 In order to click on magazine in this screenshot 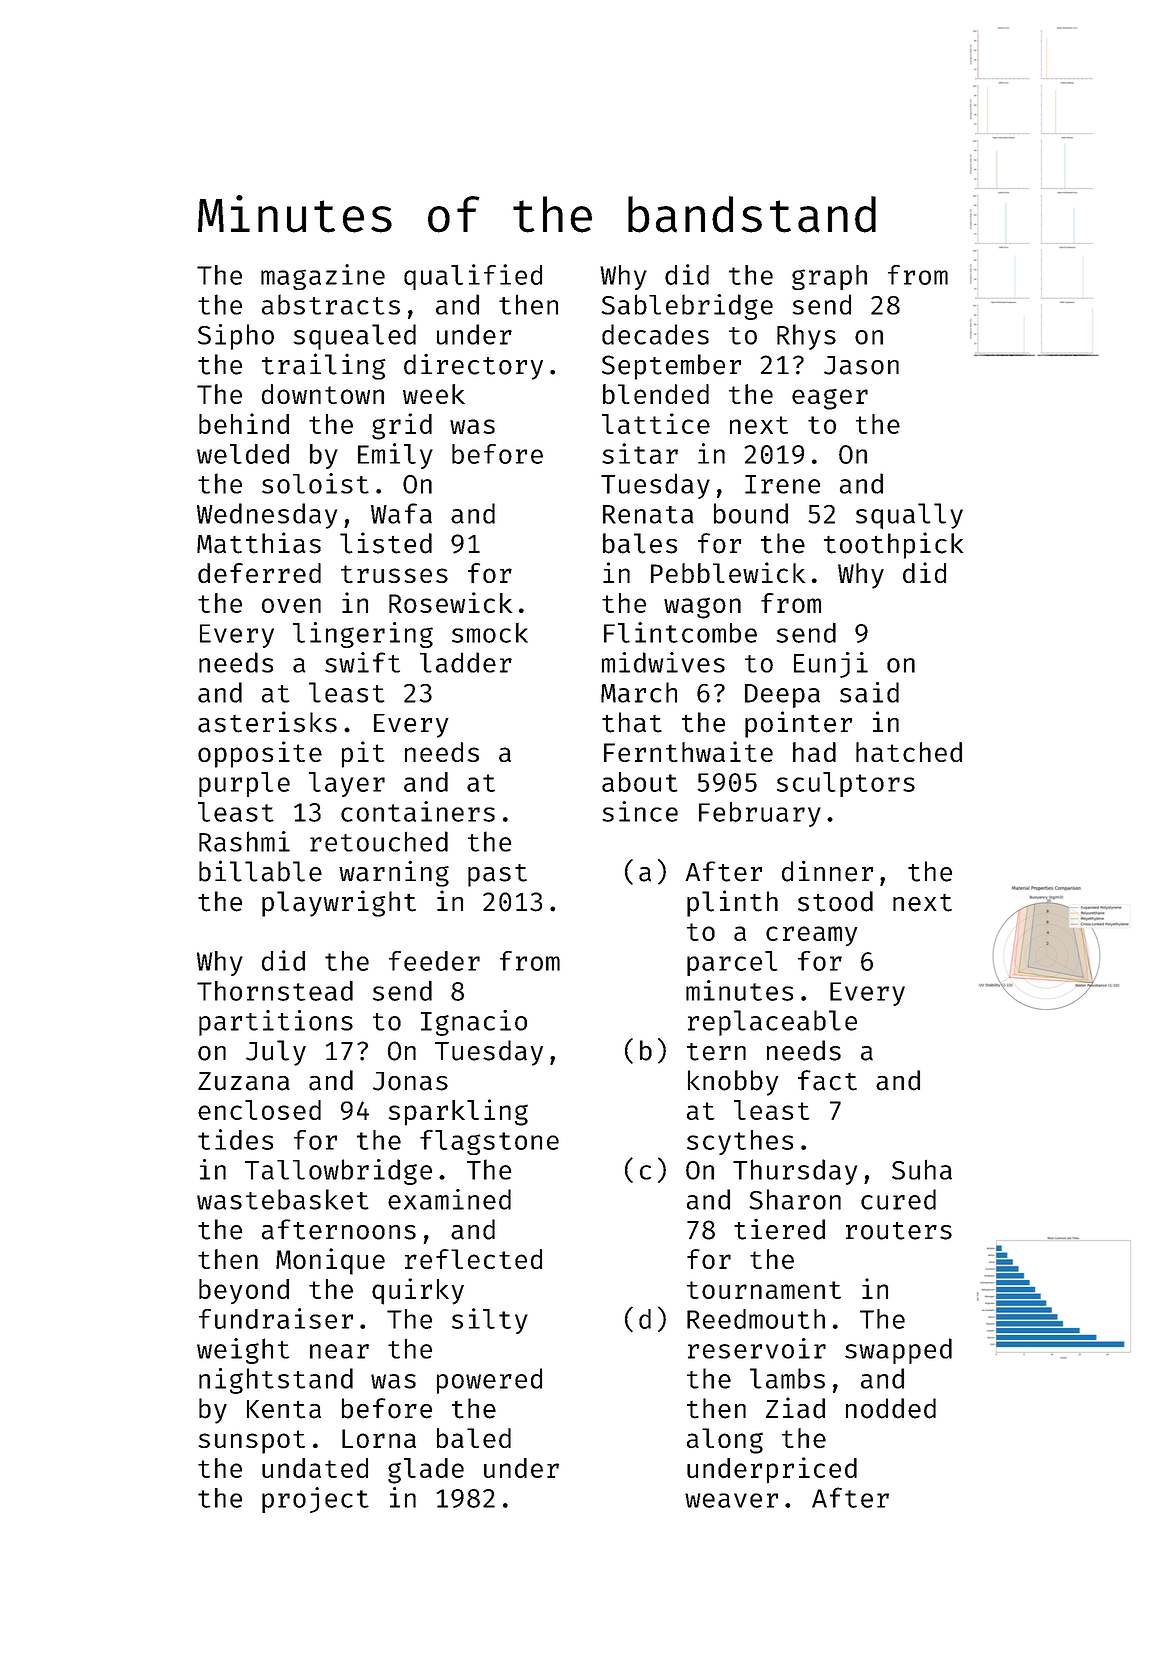, I will do `click(323, 277)`.
